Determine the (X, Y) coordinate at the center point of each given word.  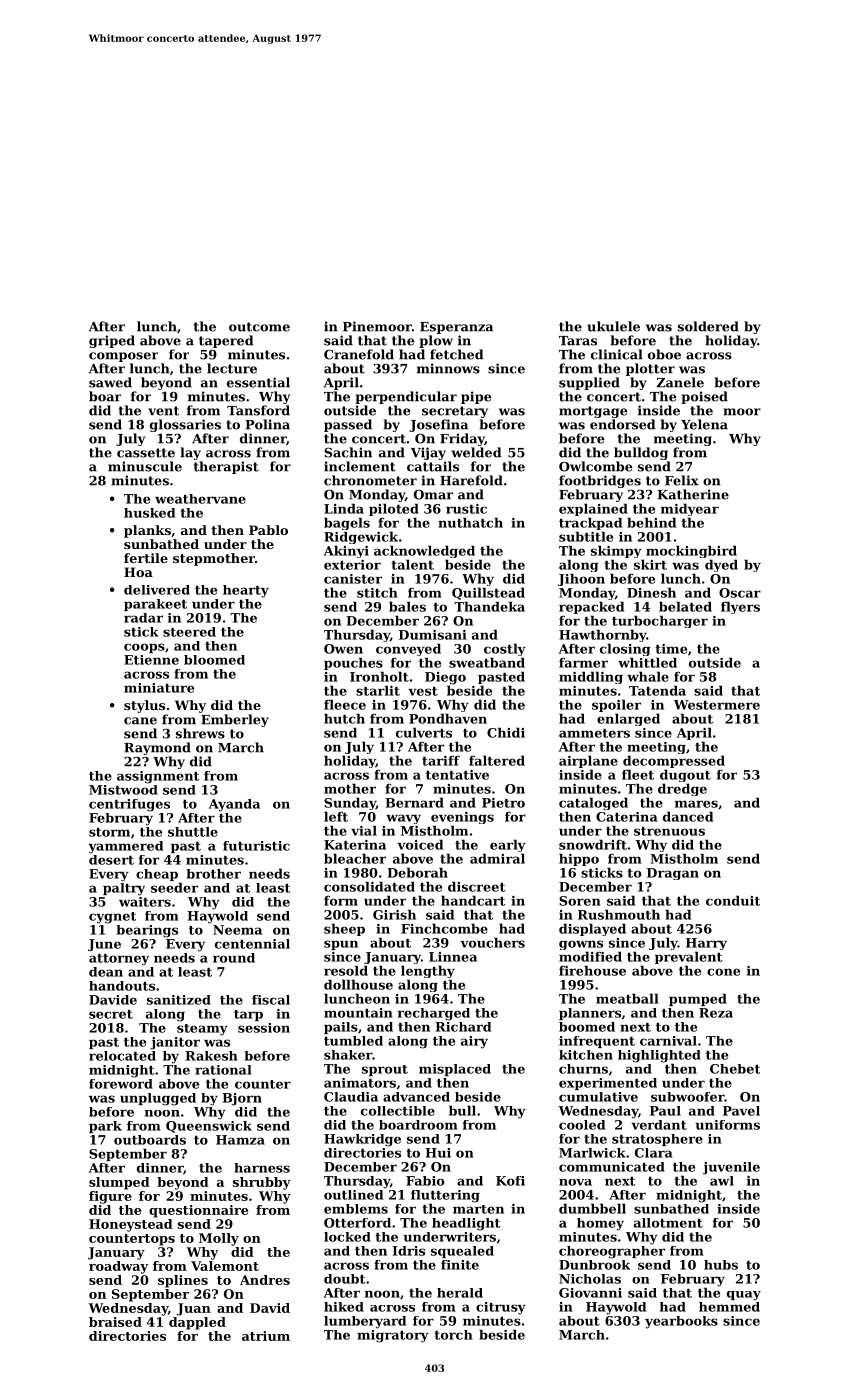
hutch (344, 718)
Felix (681, 480)
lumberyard (365, 1322)
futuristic (256, 846)
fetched (456, 354)
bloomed (214, 660)
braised (115, 1322)
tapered (226, 341)
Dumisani (433, 635)
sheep (344, 929)
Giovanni (590, 1293)
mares (696, 804)
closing (625, 649)
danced (688, 816)
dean (106, 972)
